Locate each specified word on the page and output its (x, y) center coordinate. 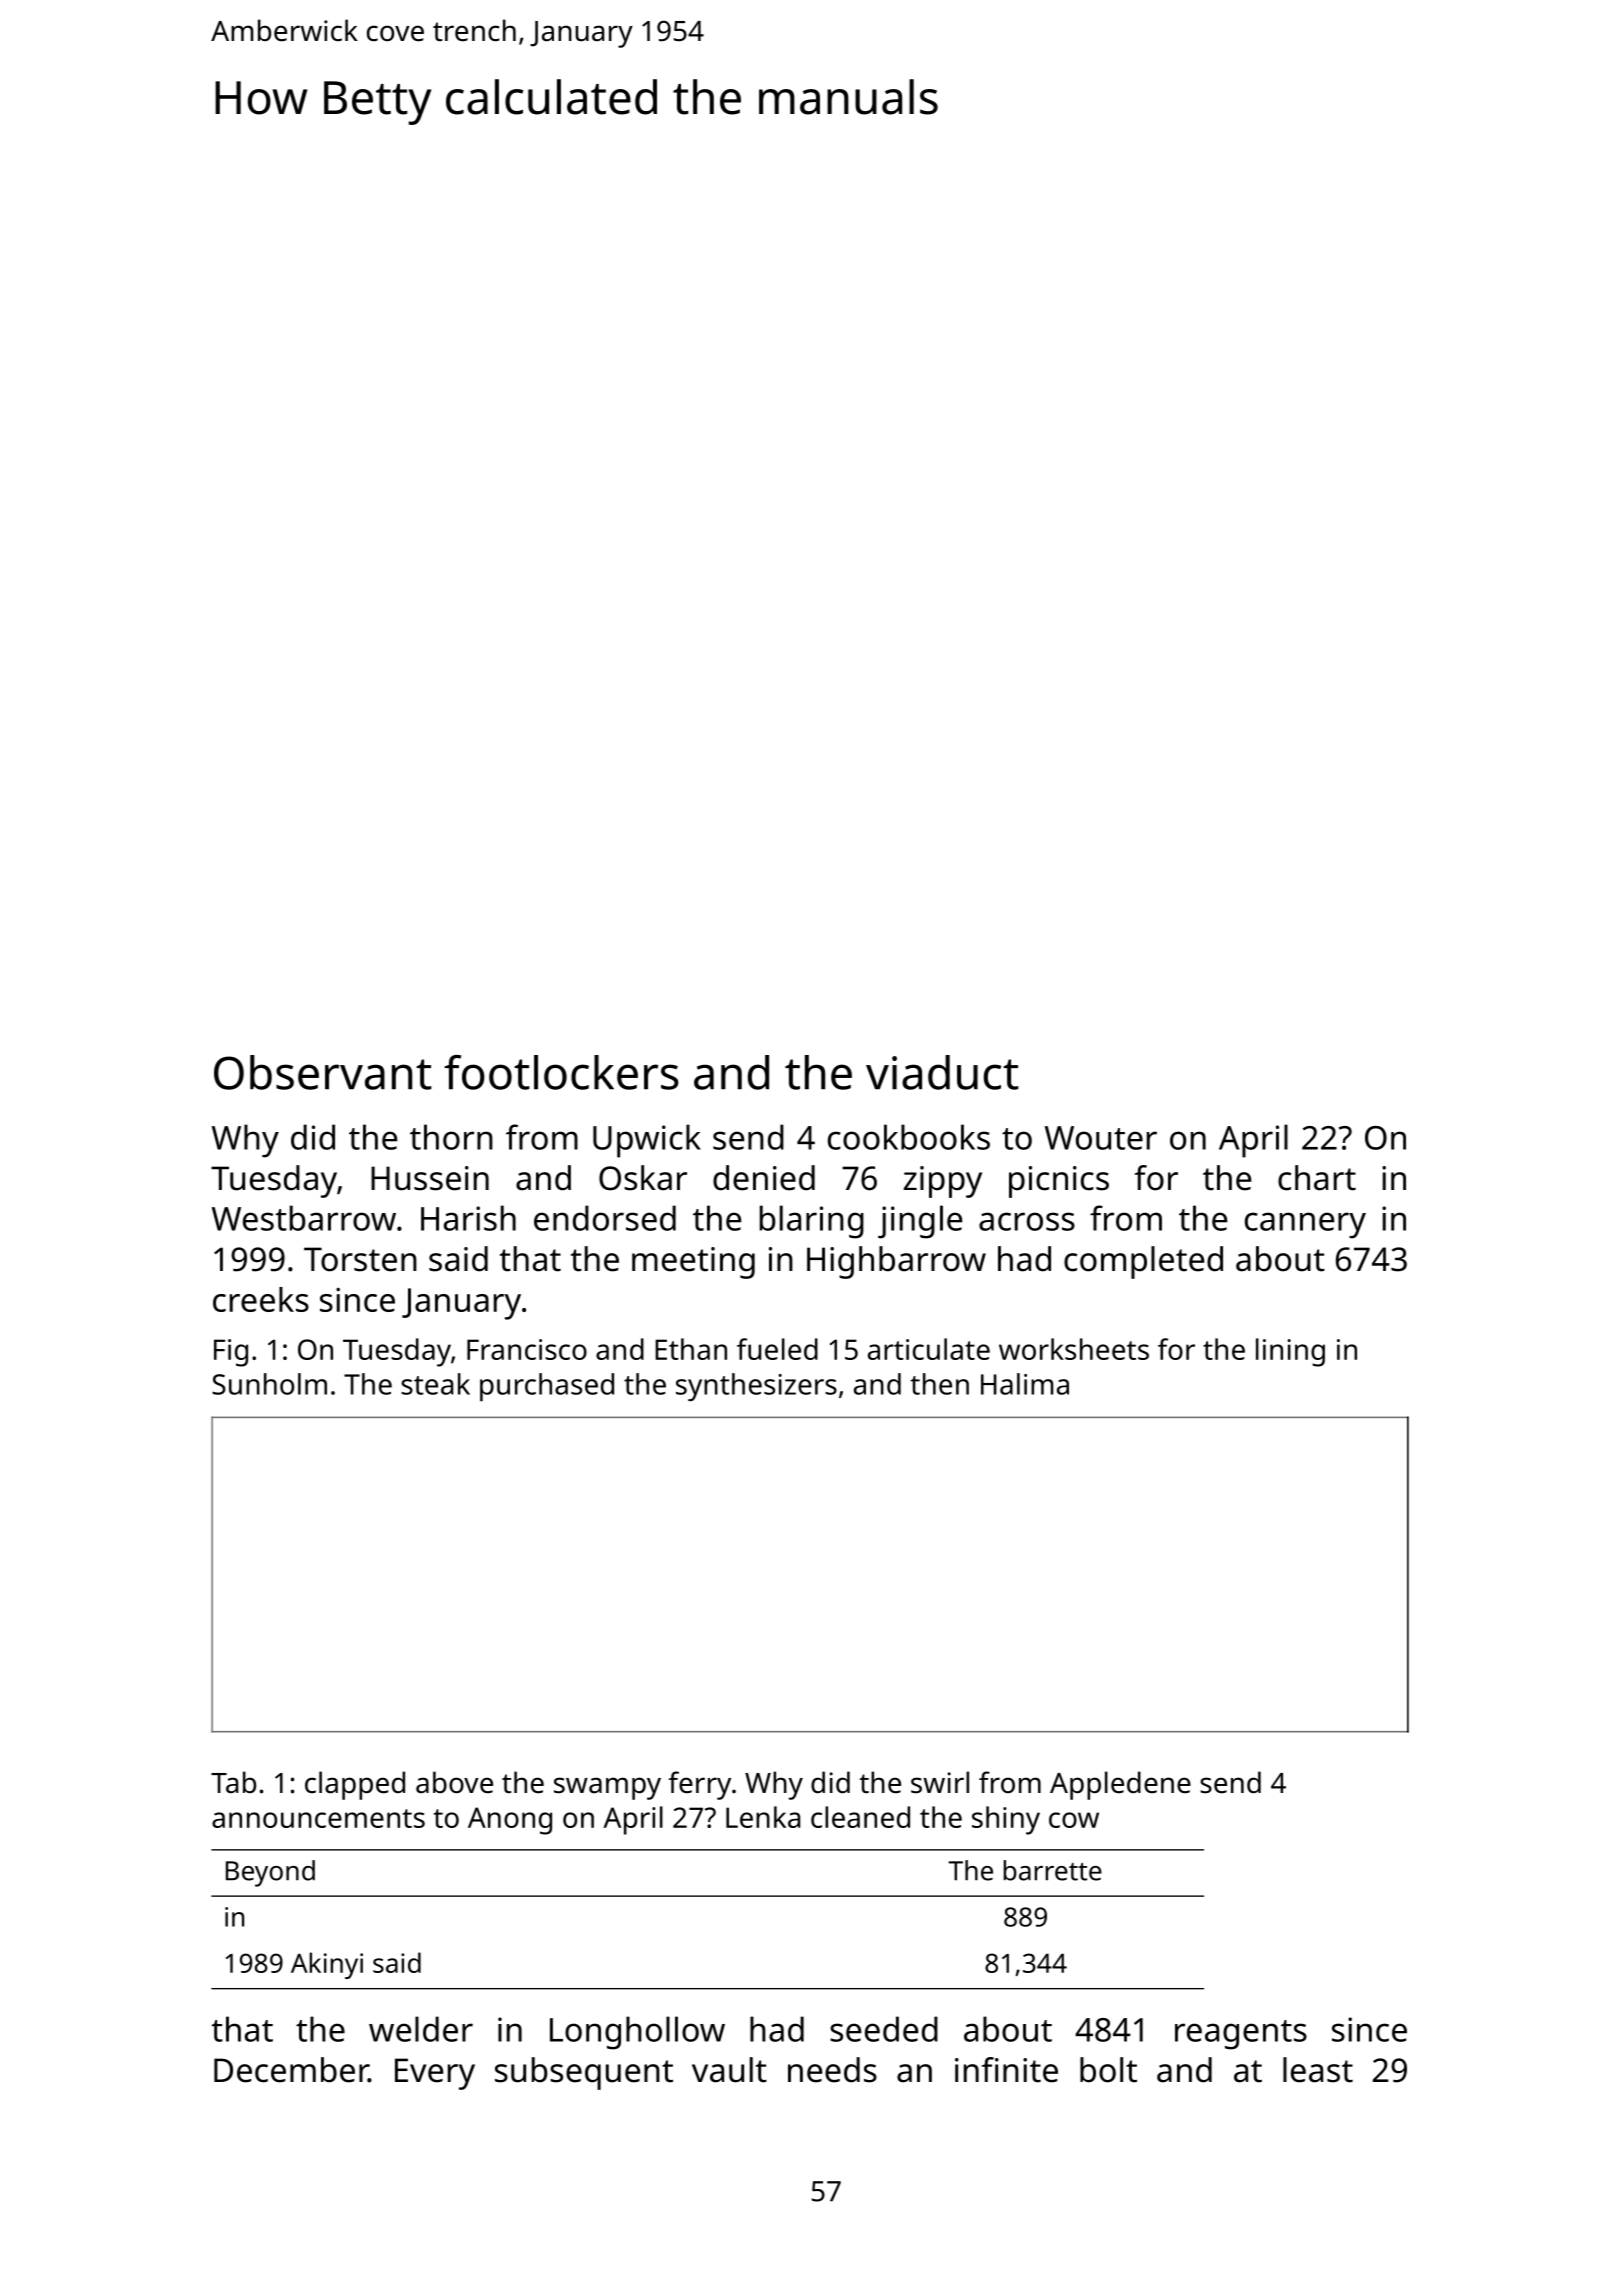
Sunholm (269, 1384)
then (939, 1384)
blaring (812, 1222)
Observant (323, 1072)
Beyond (270, 1873)
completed (1143, 1262)
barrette (1052, 1870)
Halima (1025, 1384)
